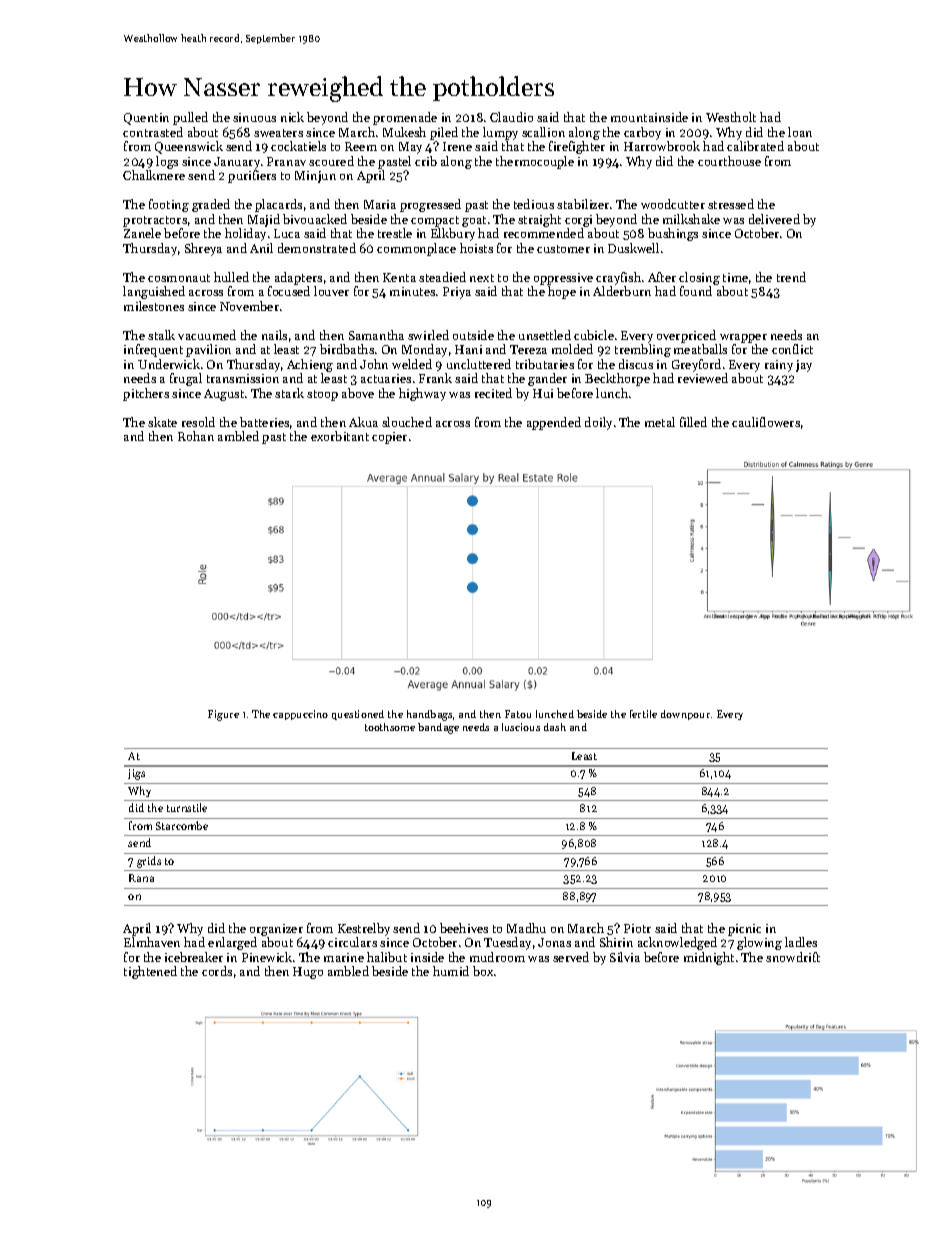  What do you see at coordinates (300, 715) in the screenshot?
I see `cappuccino` at bounding box center [300, 715].
